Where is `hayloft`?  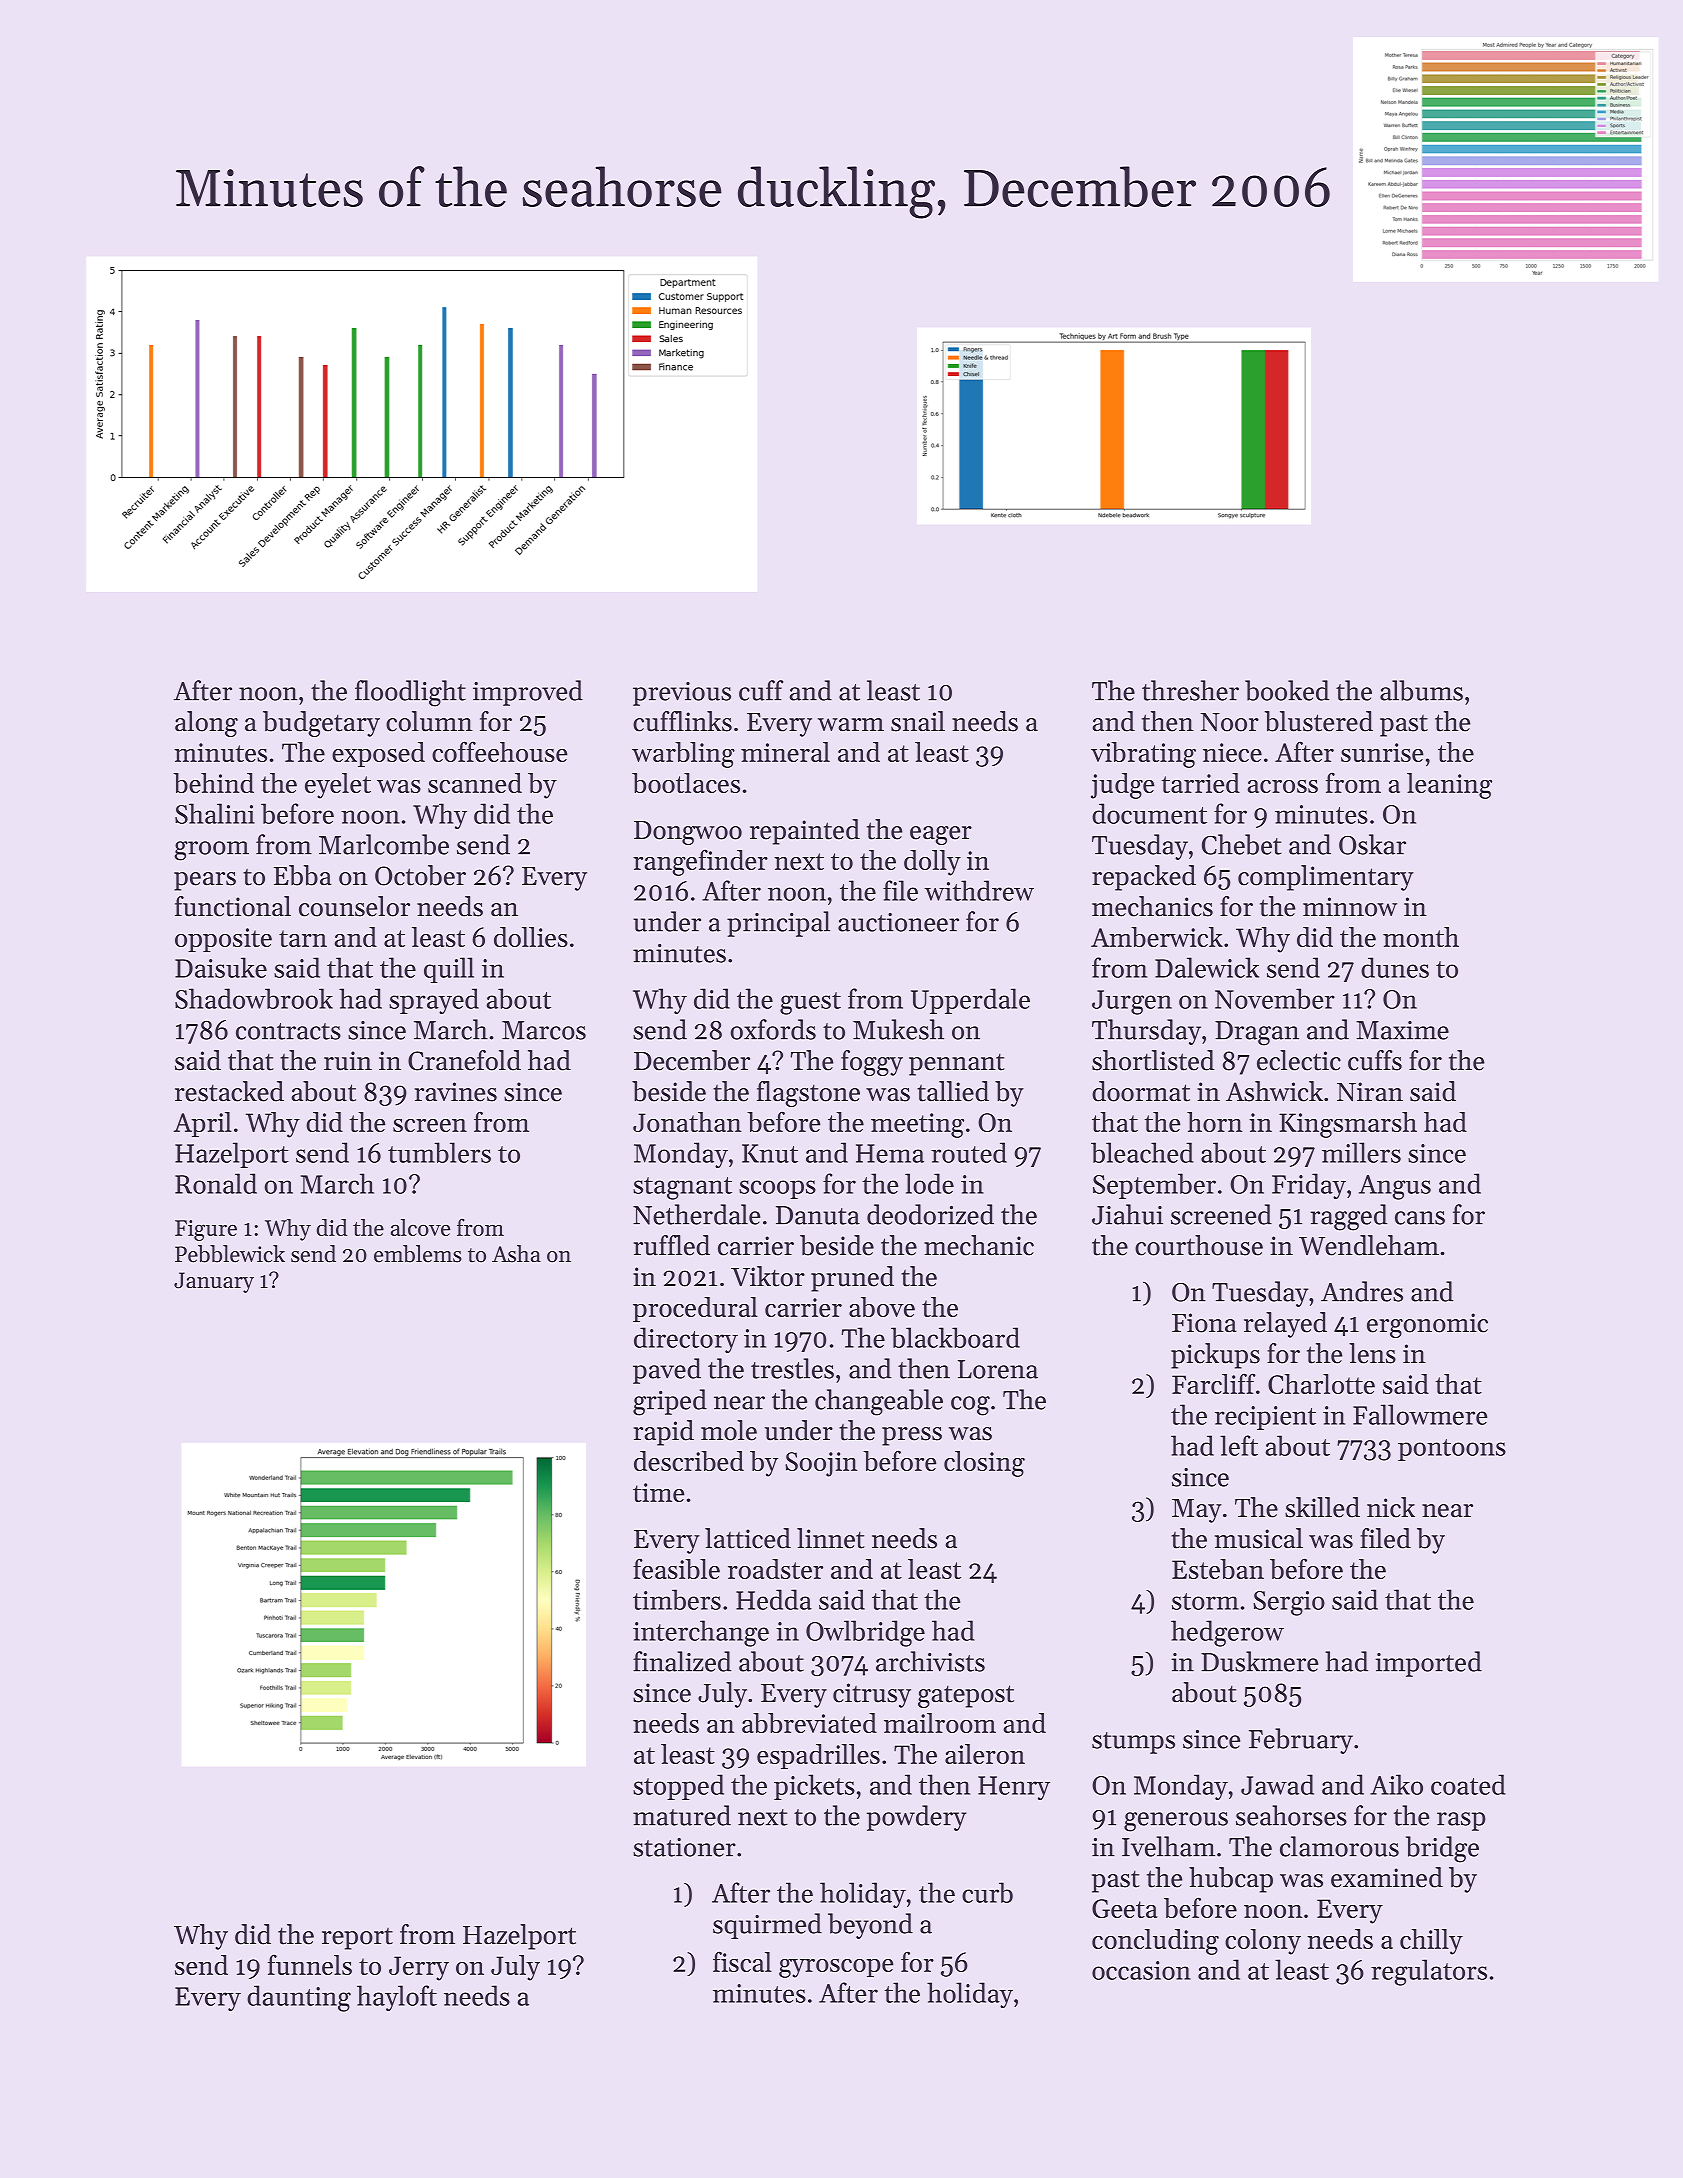 hayloft is located at coordinates (397, 1998).
